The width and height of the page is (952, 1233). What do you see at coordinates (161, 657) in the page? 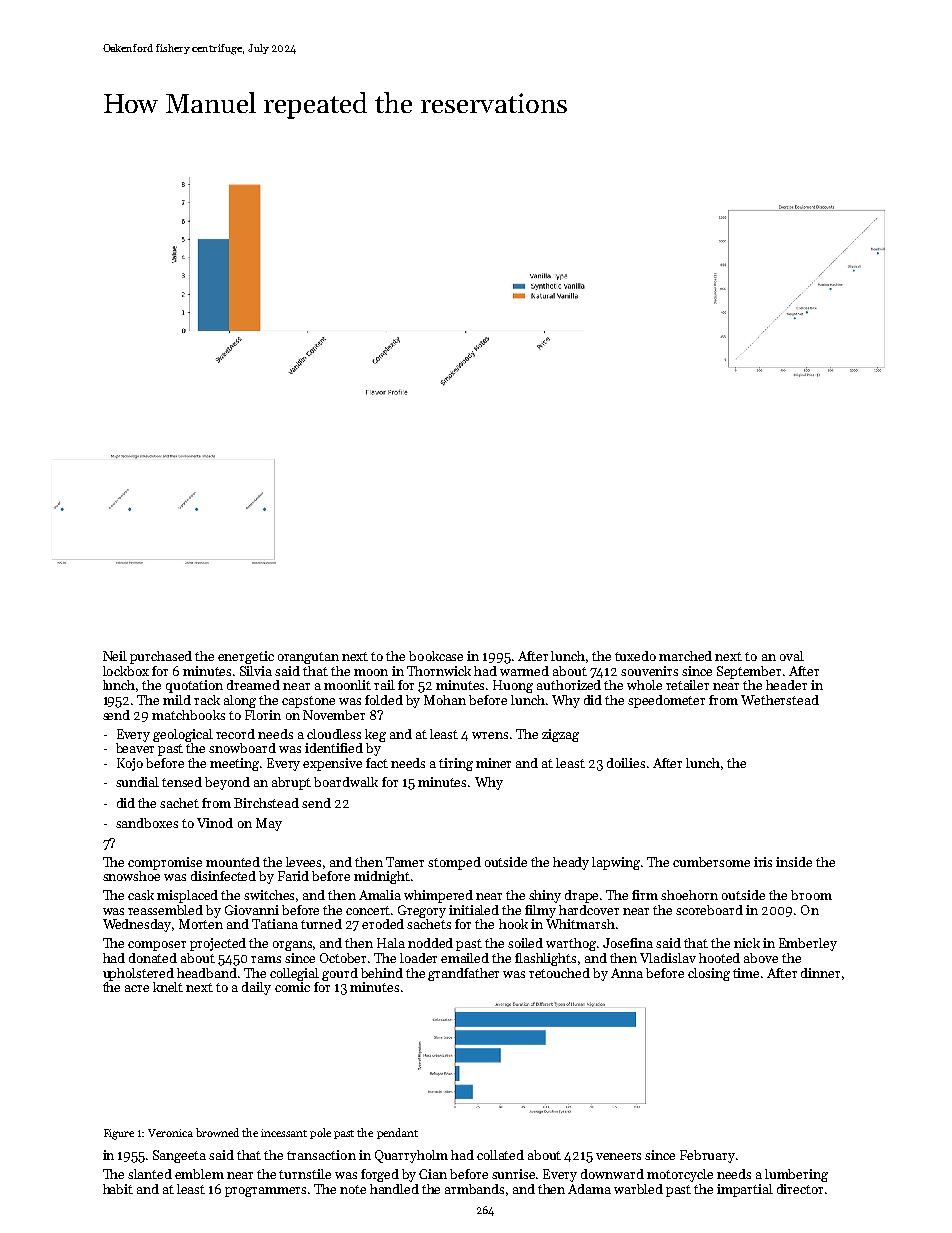
I see `purchased` at bounding box center [161, 657].
